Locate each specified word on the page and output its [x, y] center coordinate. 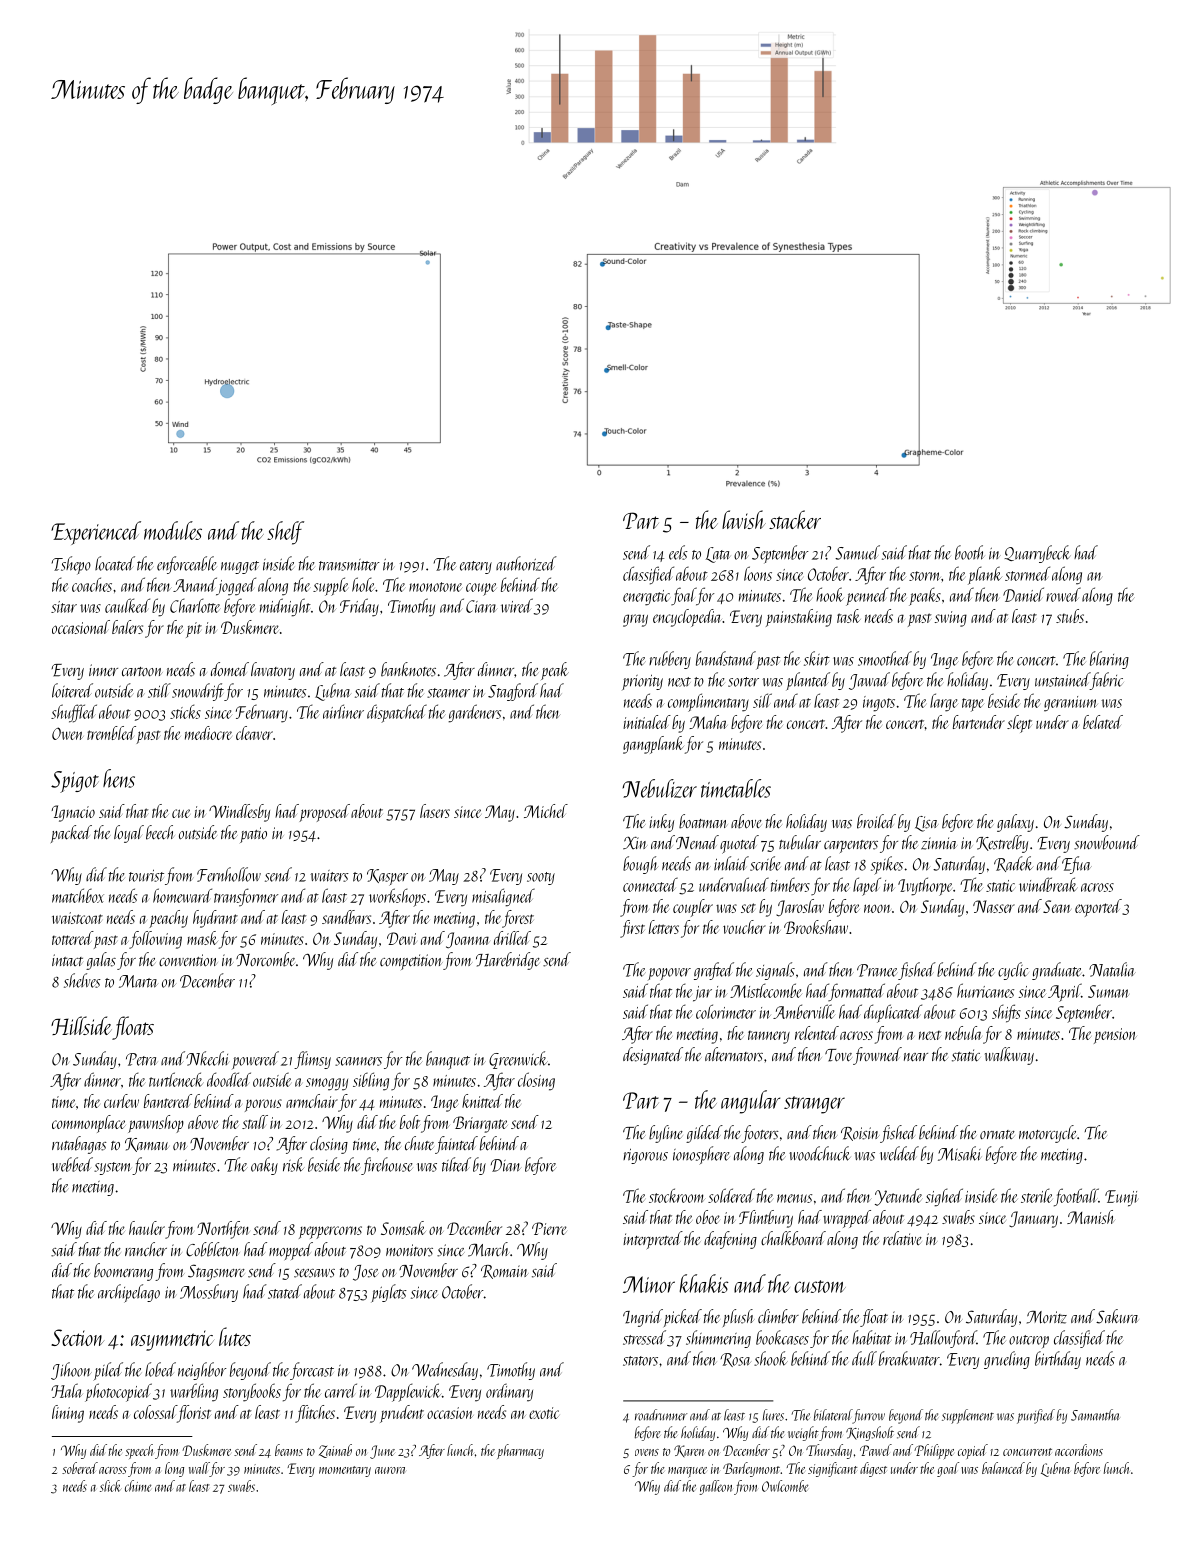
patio [253, 835]
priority [642, 682]
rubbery [670, 660]
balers [127, 627]
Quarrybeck [1038, 554]
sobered [80, 1468]
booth [969, 552]
